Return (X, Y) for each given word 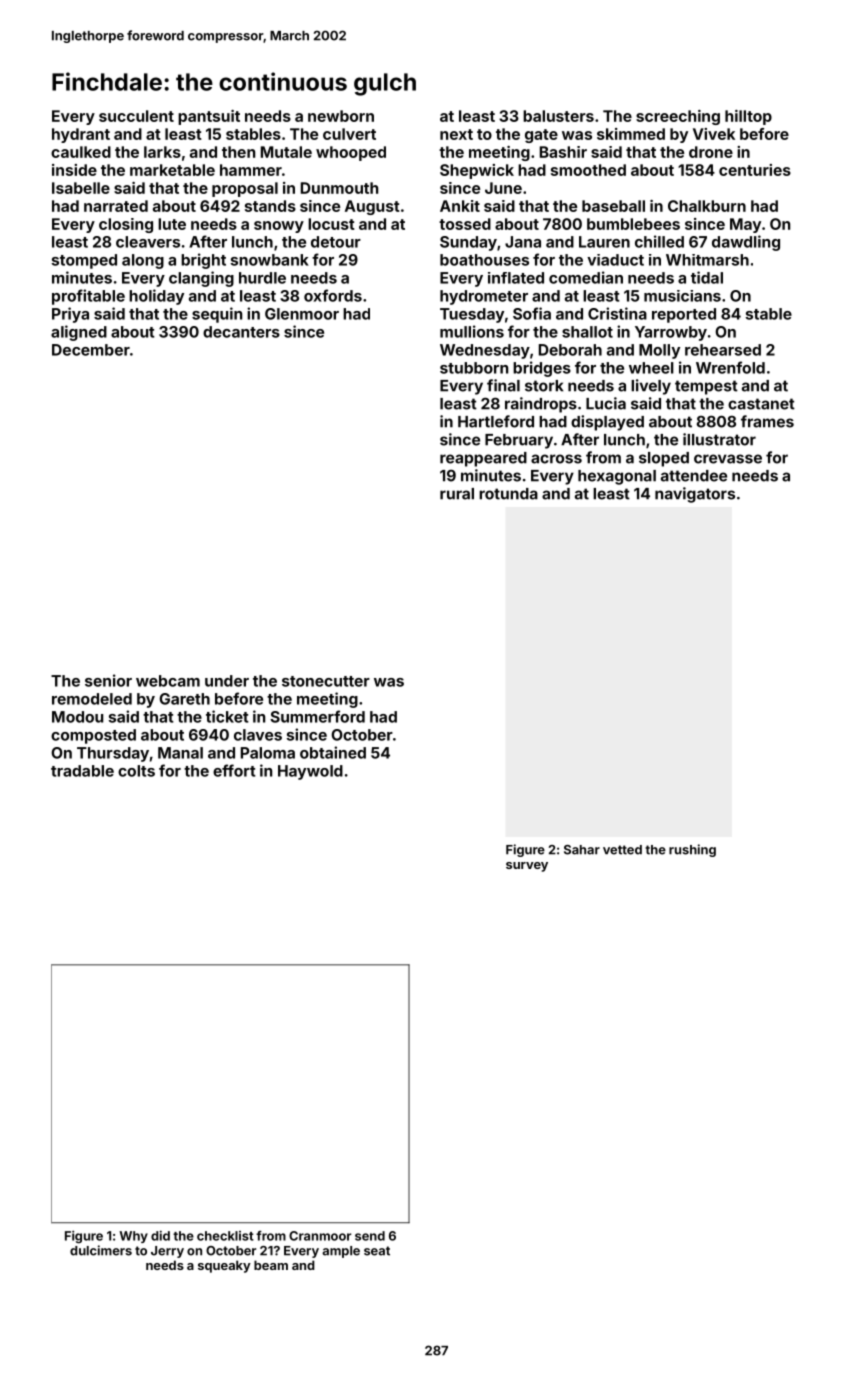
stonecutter (326, 681)
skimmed (631, 134)
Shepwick (477, 171)
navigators (695, 495)
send (370, 1236)
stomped (84, 261)
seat (377, 1251)
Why (133, 1237)
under (227, 681)
